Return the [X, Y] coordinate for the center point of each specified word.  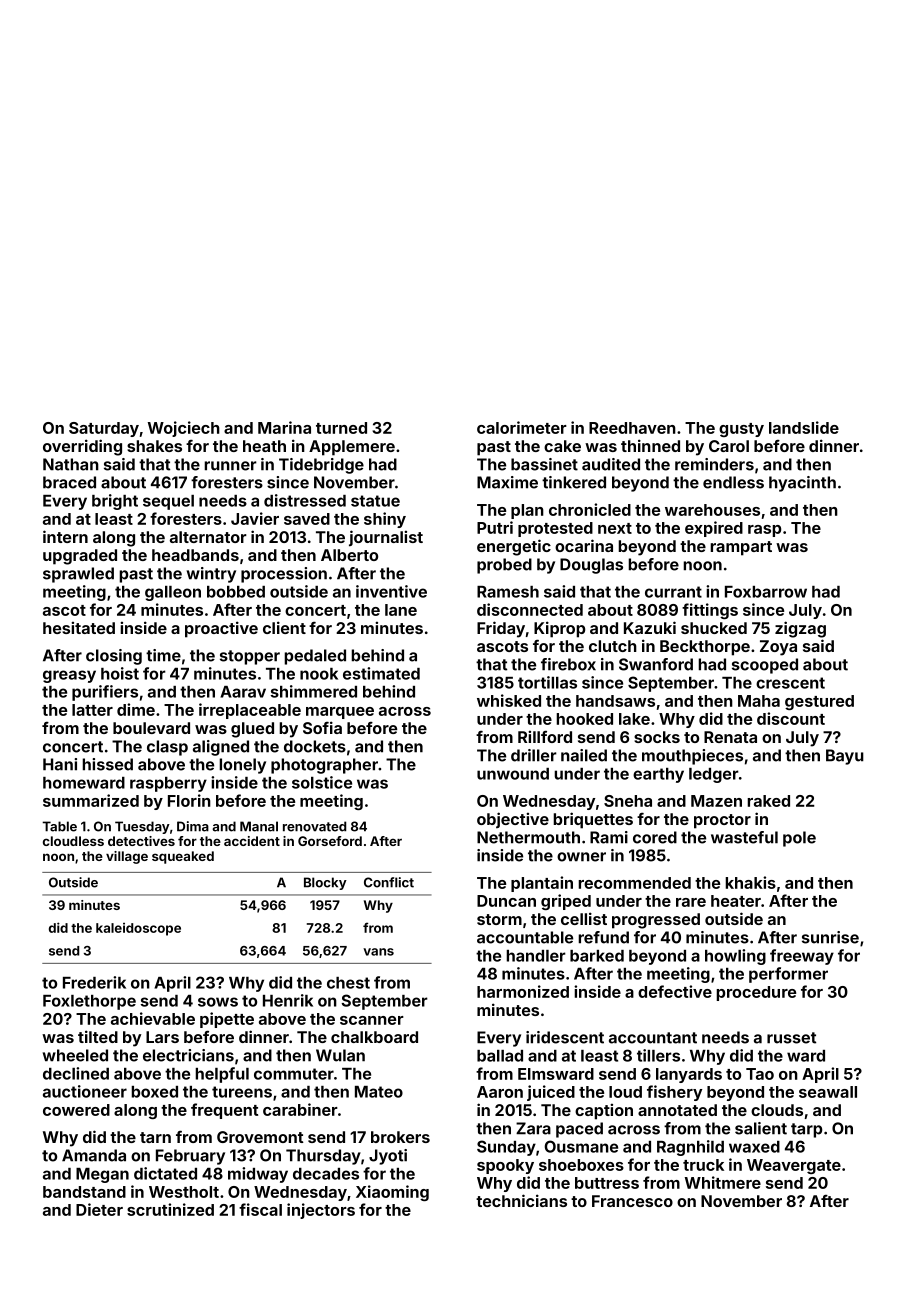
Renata [730, 737]
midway [258, 1175]
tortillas [547, 682]
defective [675, 991]
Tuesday [142, 827]
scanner [372, 1020]
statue [375, 501]
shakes [154, 446]
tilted [98, 1036]
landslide [804, 427]
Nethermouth [528, 837]
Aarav [243, 692]
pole [799, 839]
